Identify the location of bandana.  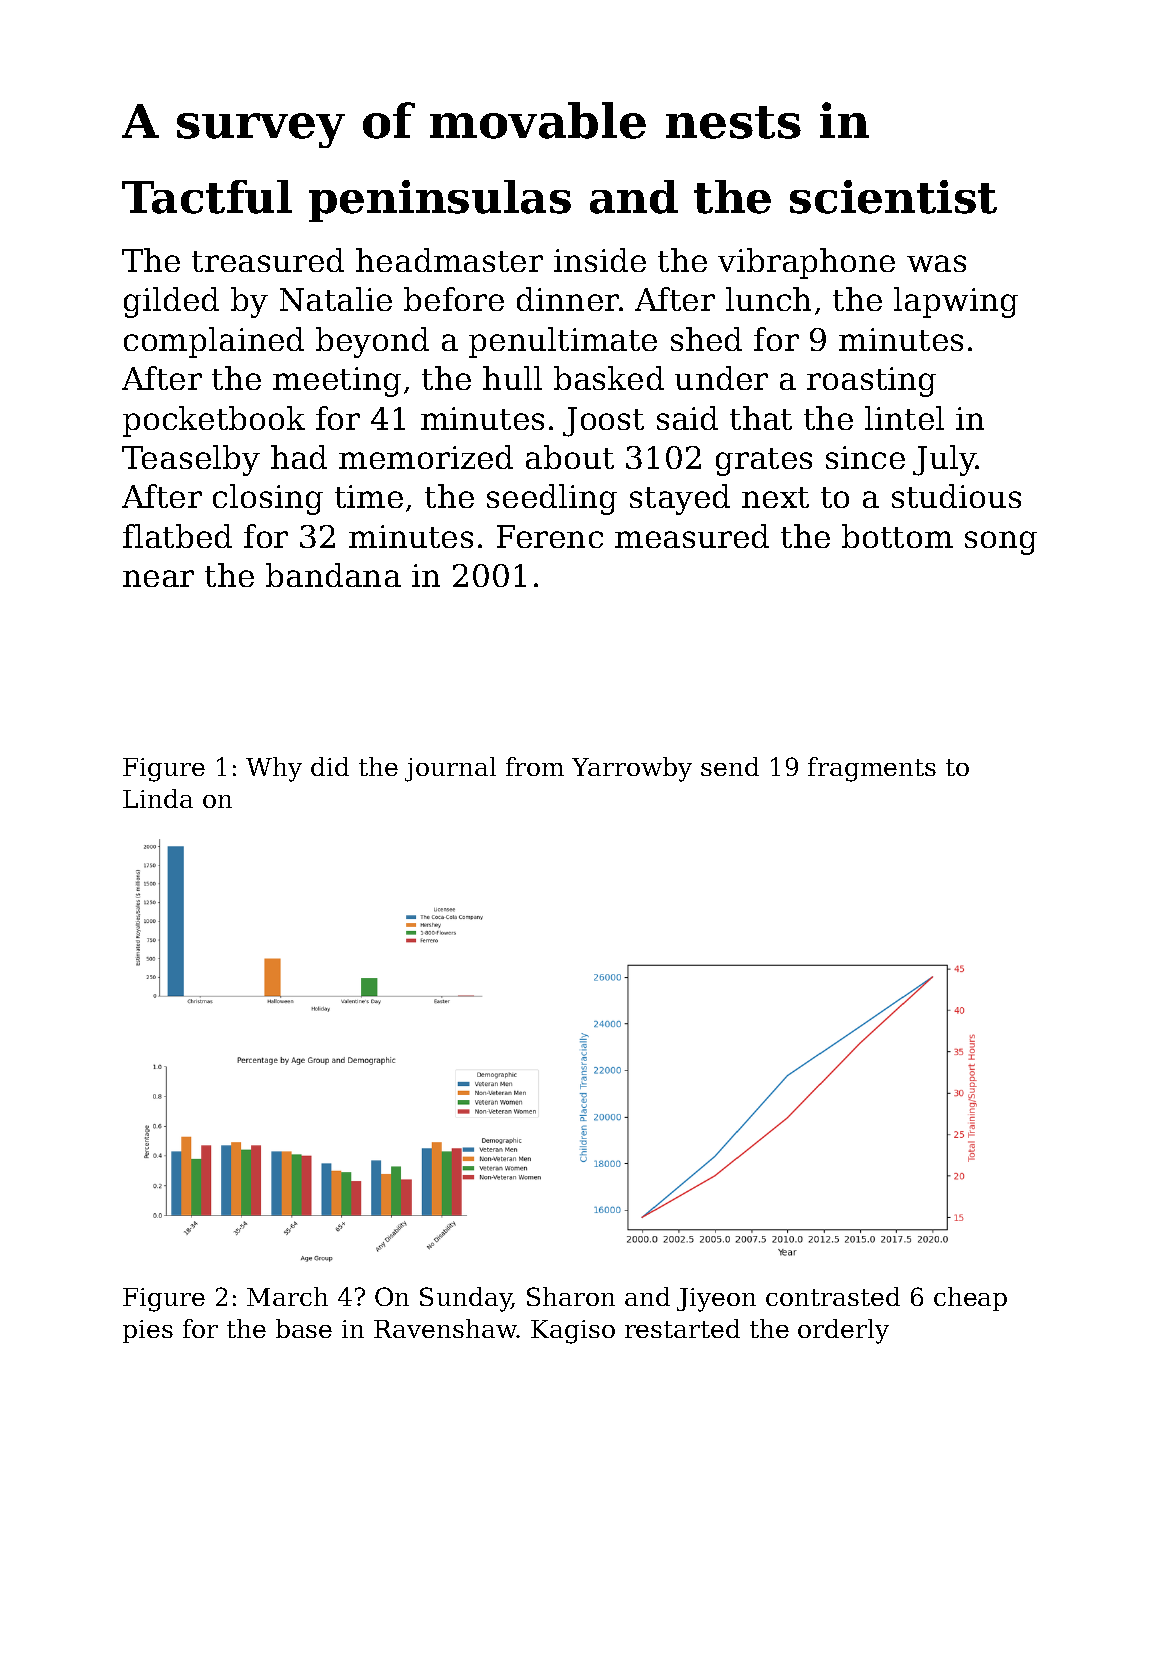
(333, 575).
